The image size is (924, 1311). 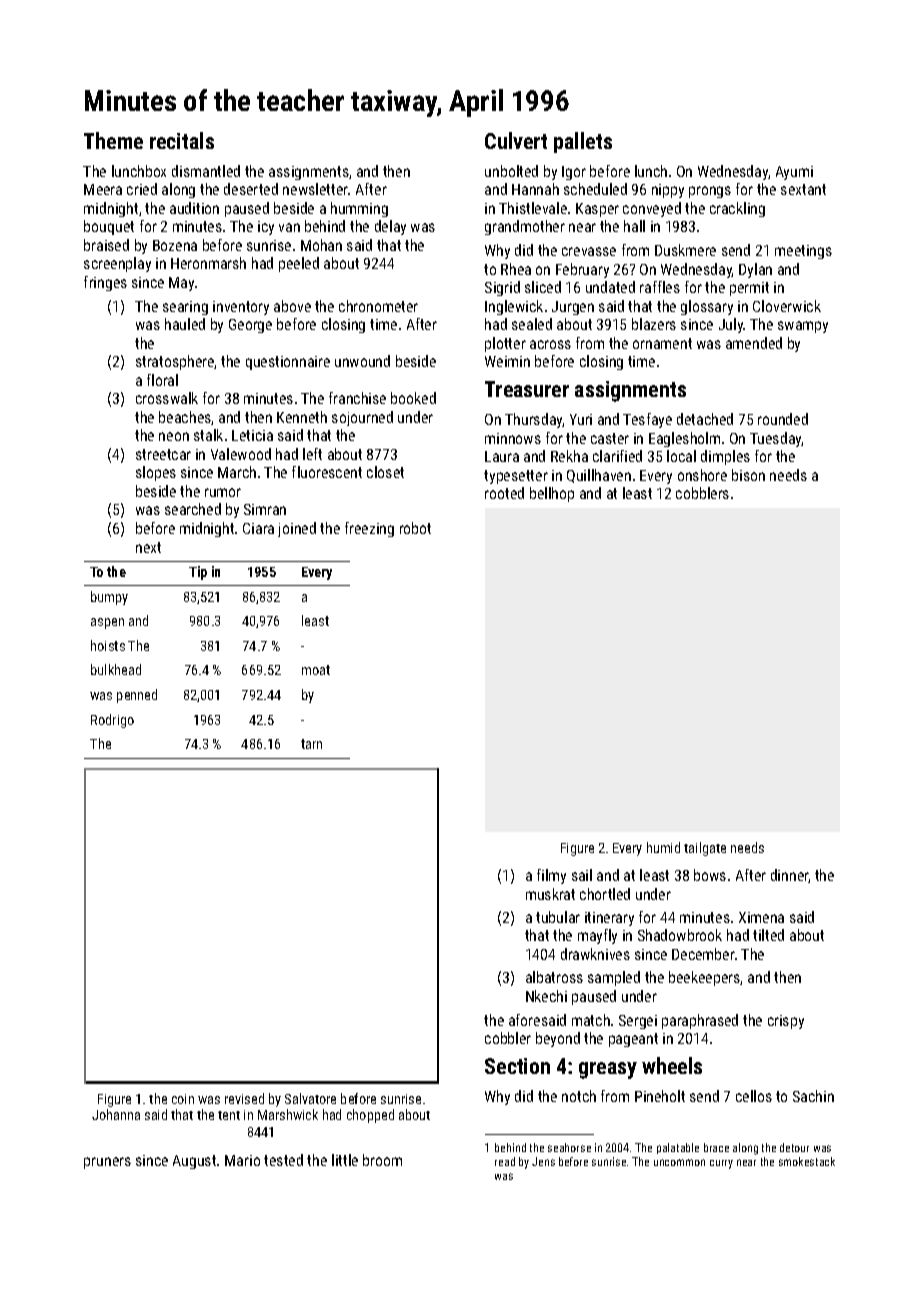 I want to click on little, so click(x=345, y=1160).
